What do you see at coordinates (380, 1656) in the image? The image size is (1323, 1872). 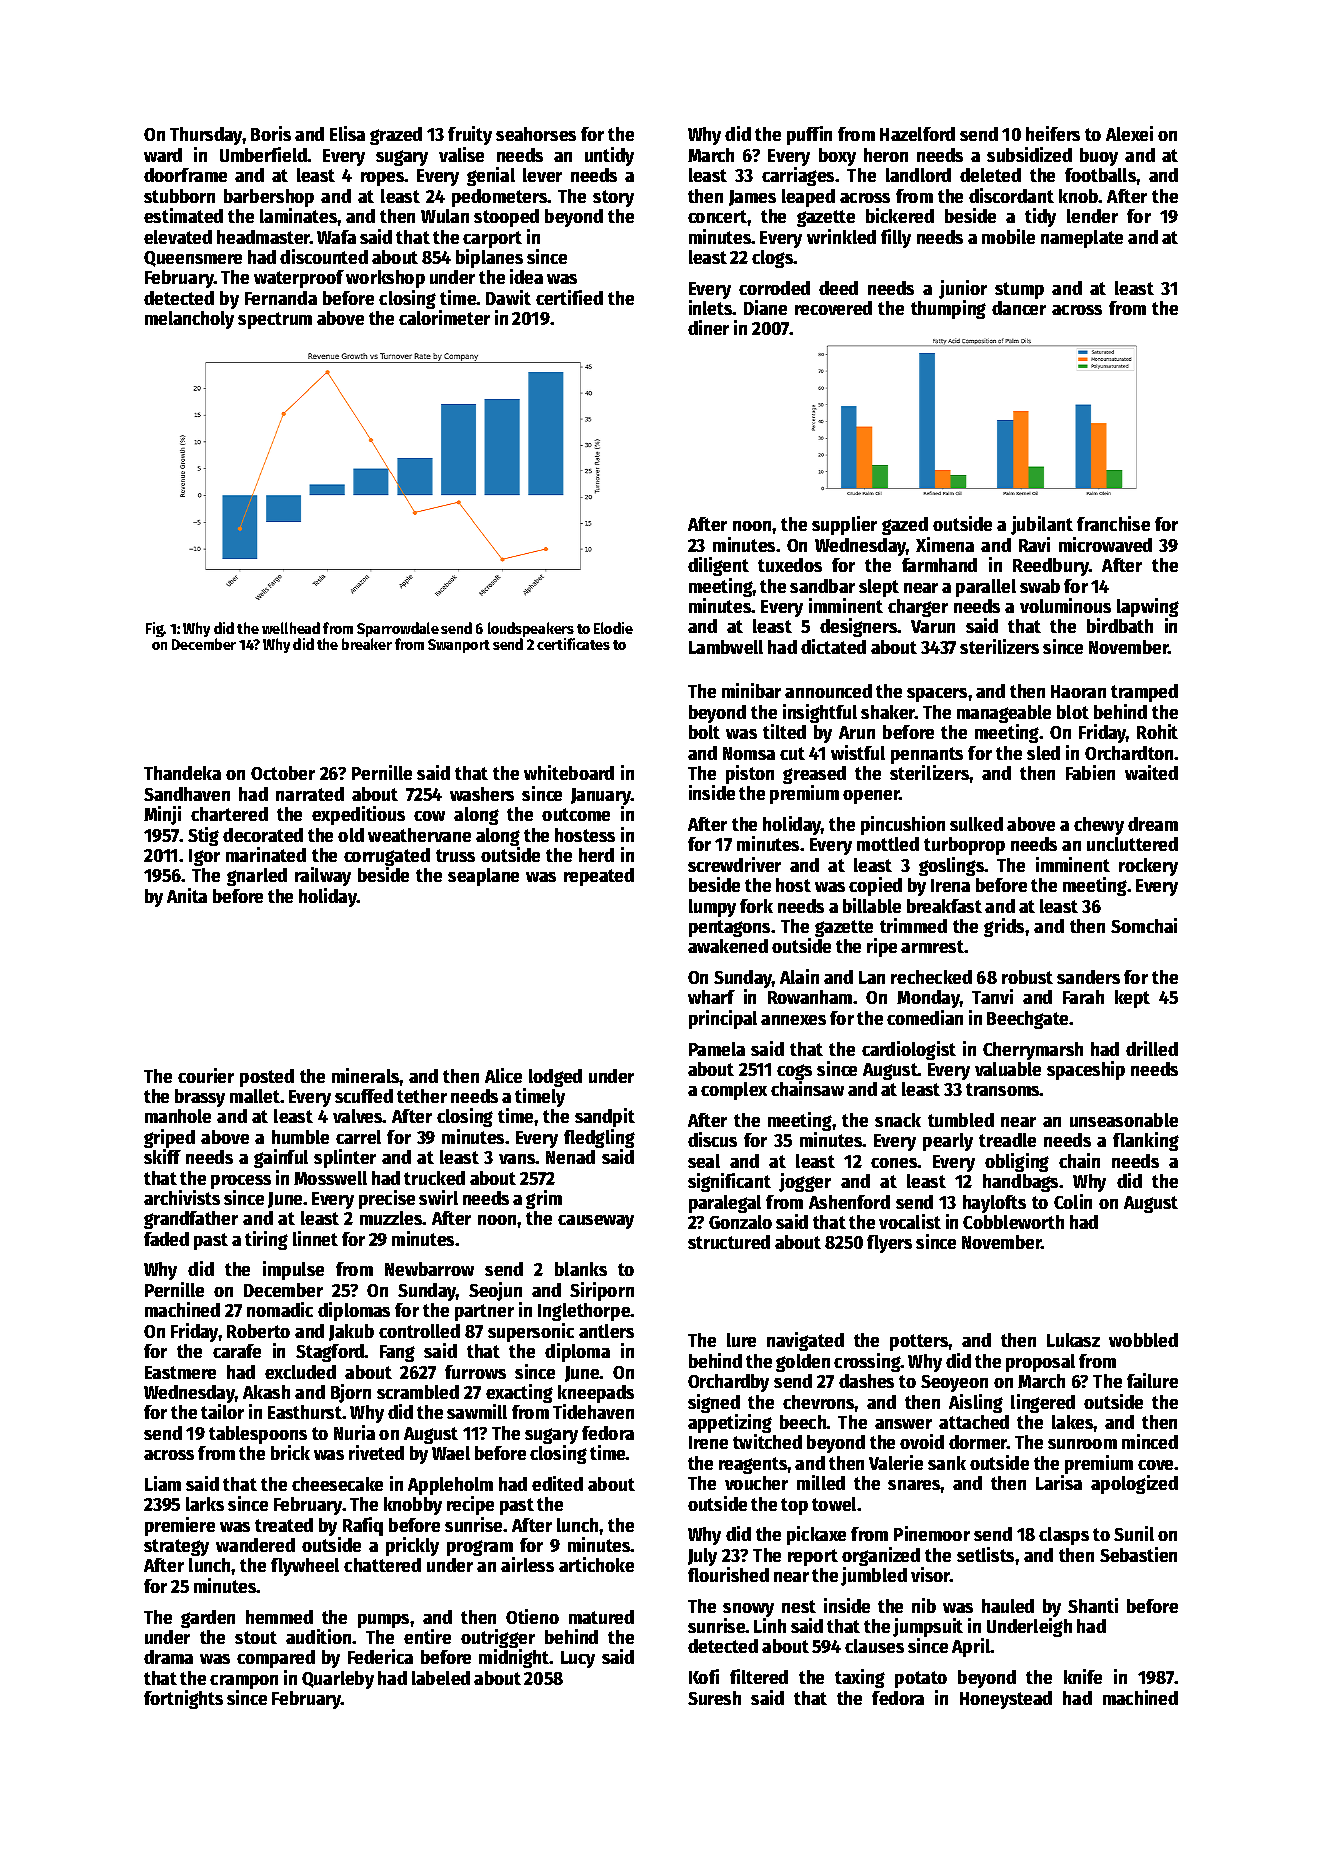 I see `Federica` at bounding box center [380, 1656].
